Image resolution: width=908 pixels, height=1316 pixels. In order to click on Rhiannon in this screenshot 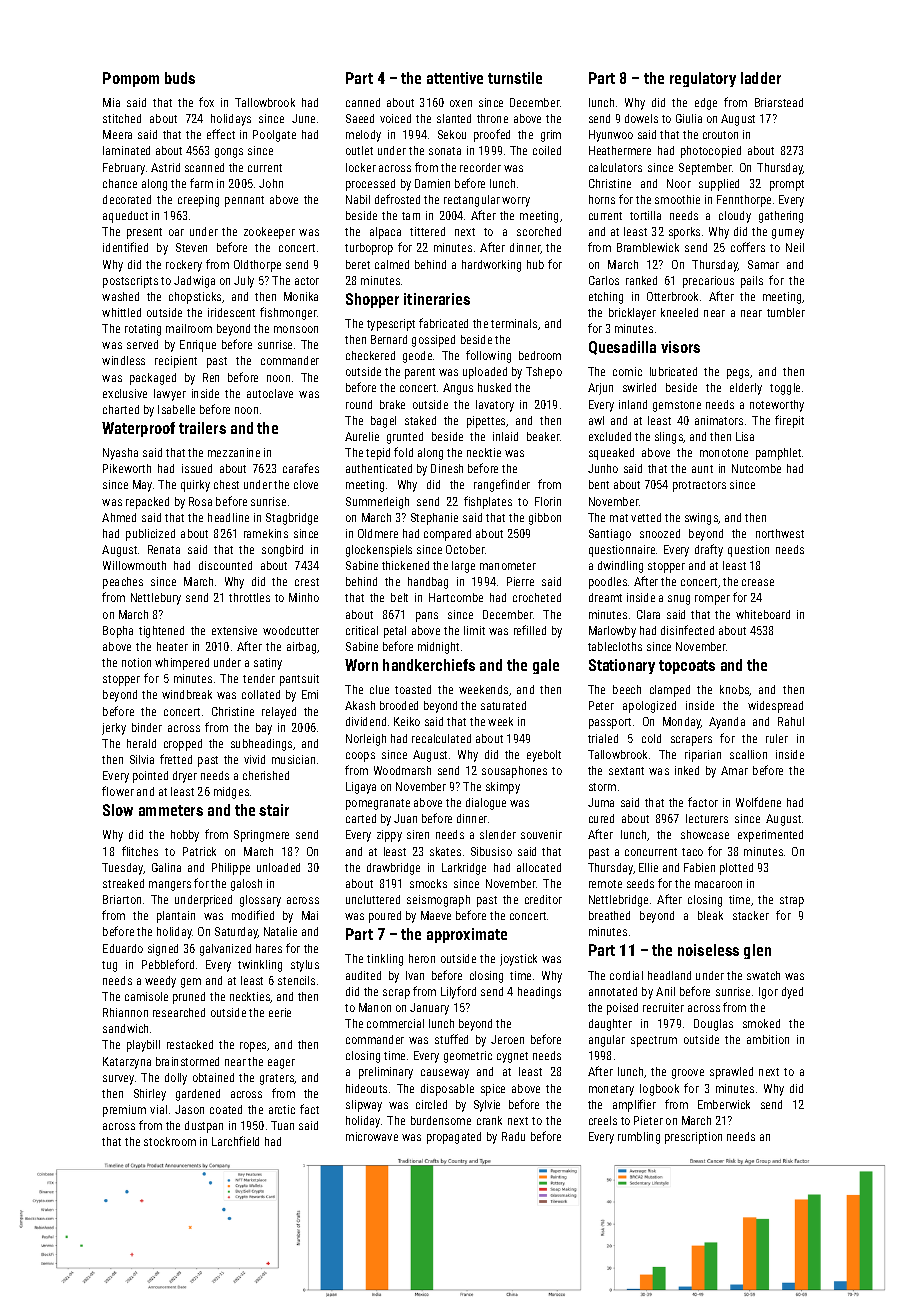, I will do `click(125, 1012)`.
